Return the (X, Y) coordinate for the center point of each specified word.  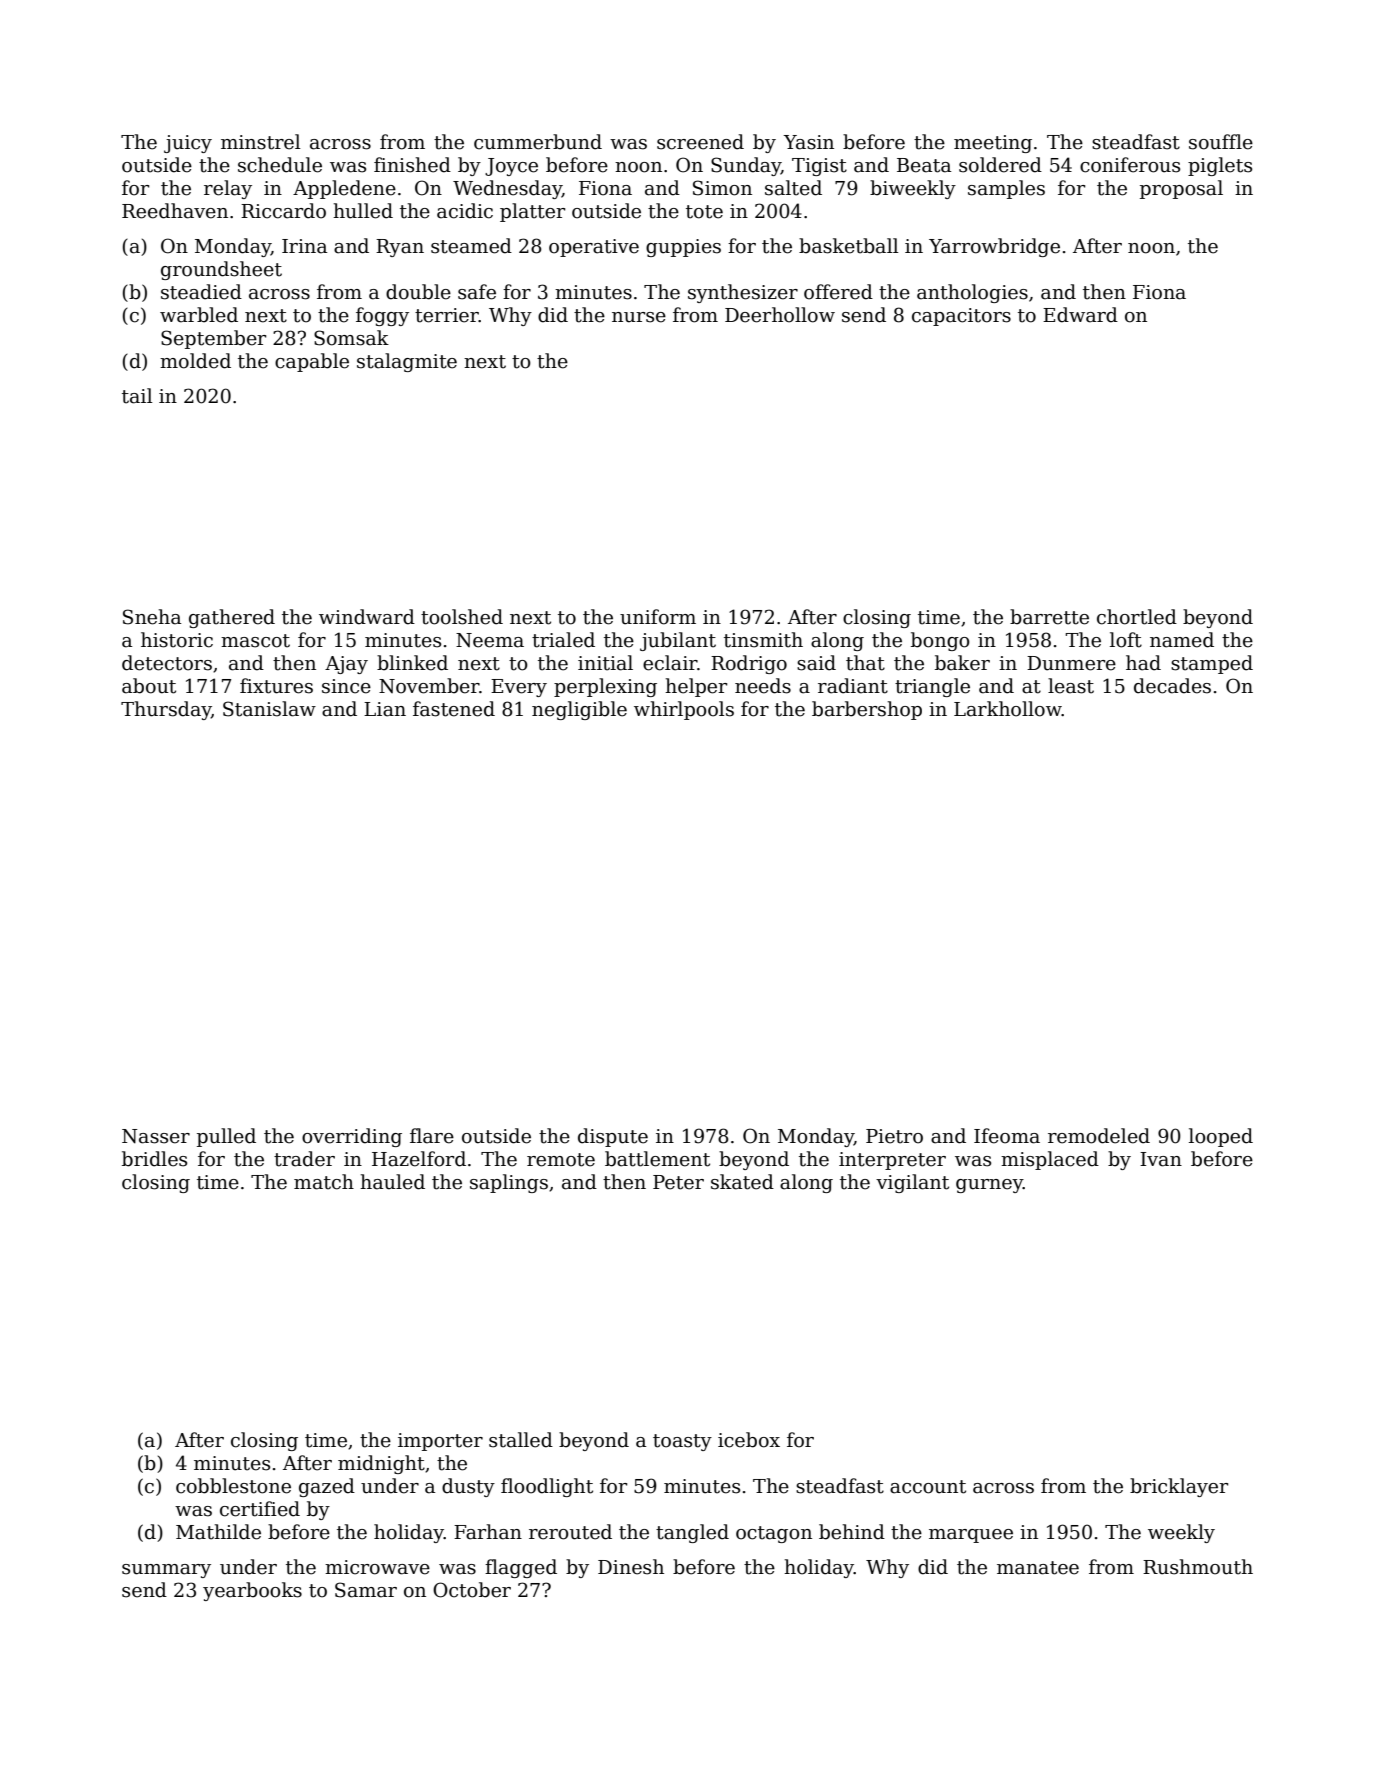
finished (412, 165)
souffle (1221, 142)
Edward (1080, 315)
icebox (749, 1440)
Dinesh (631, 1567)
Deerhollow (780, 315)
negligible (579, 710)
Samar (366, 1590)
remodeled (1099, 1136)
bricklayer (1179, 1487)
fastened (454, 709)
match (324, 1182)
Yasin (808, 142)
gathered (232, 618)
